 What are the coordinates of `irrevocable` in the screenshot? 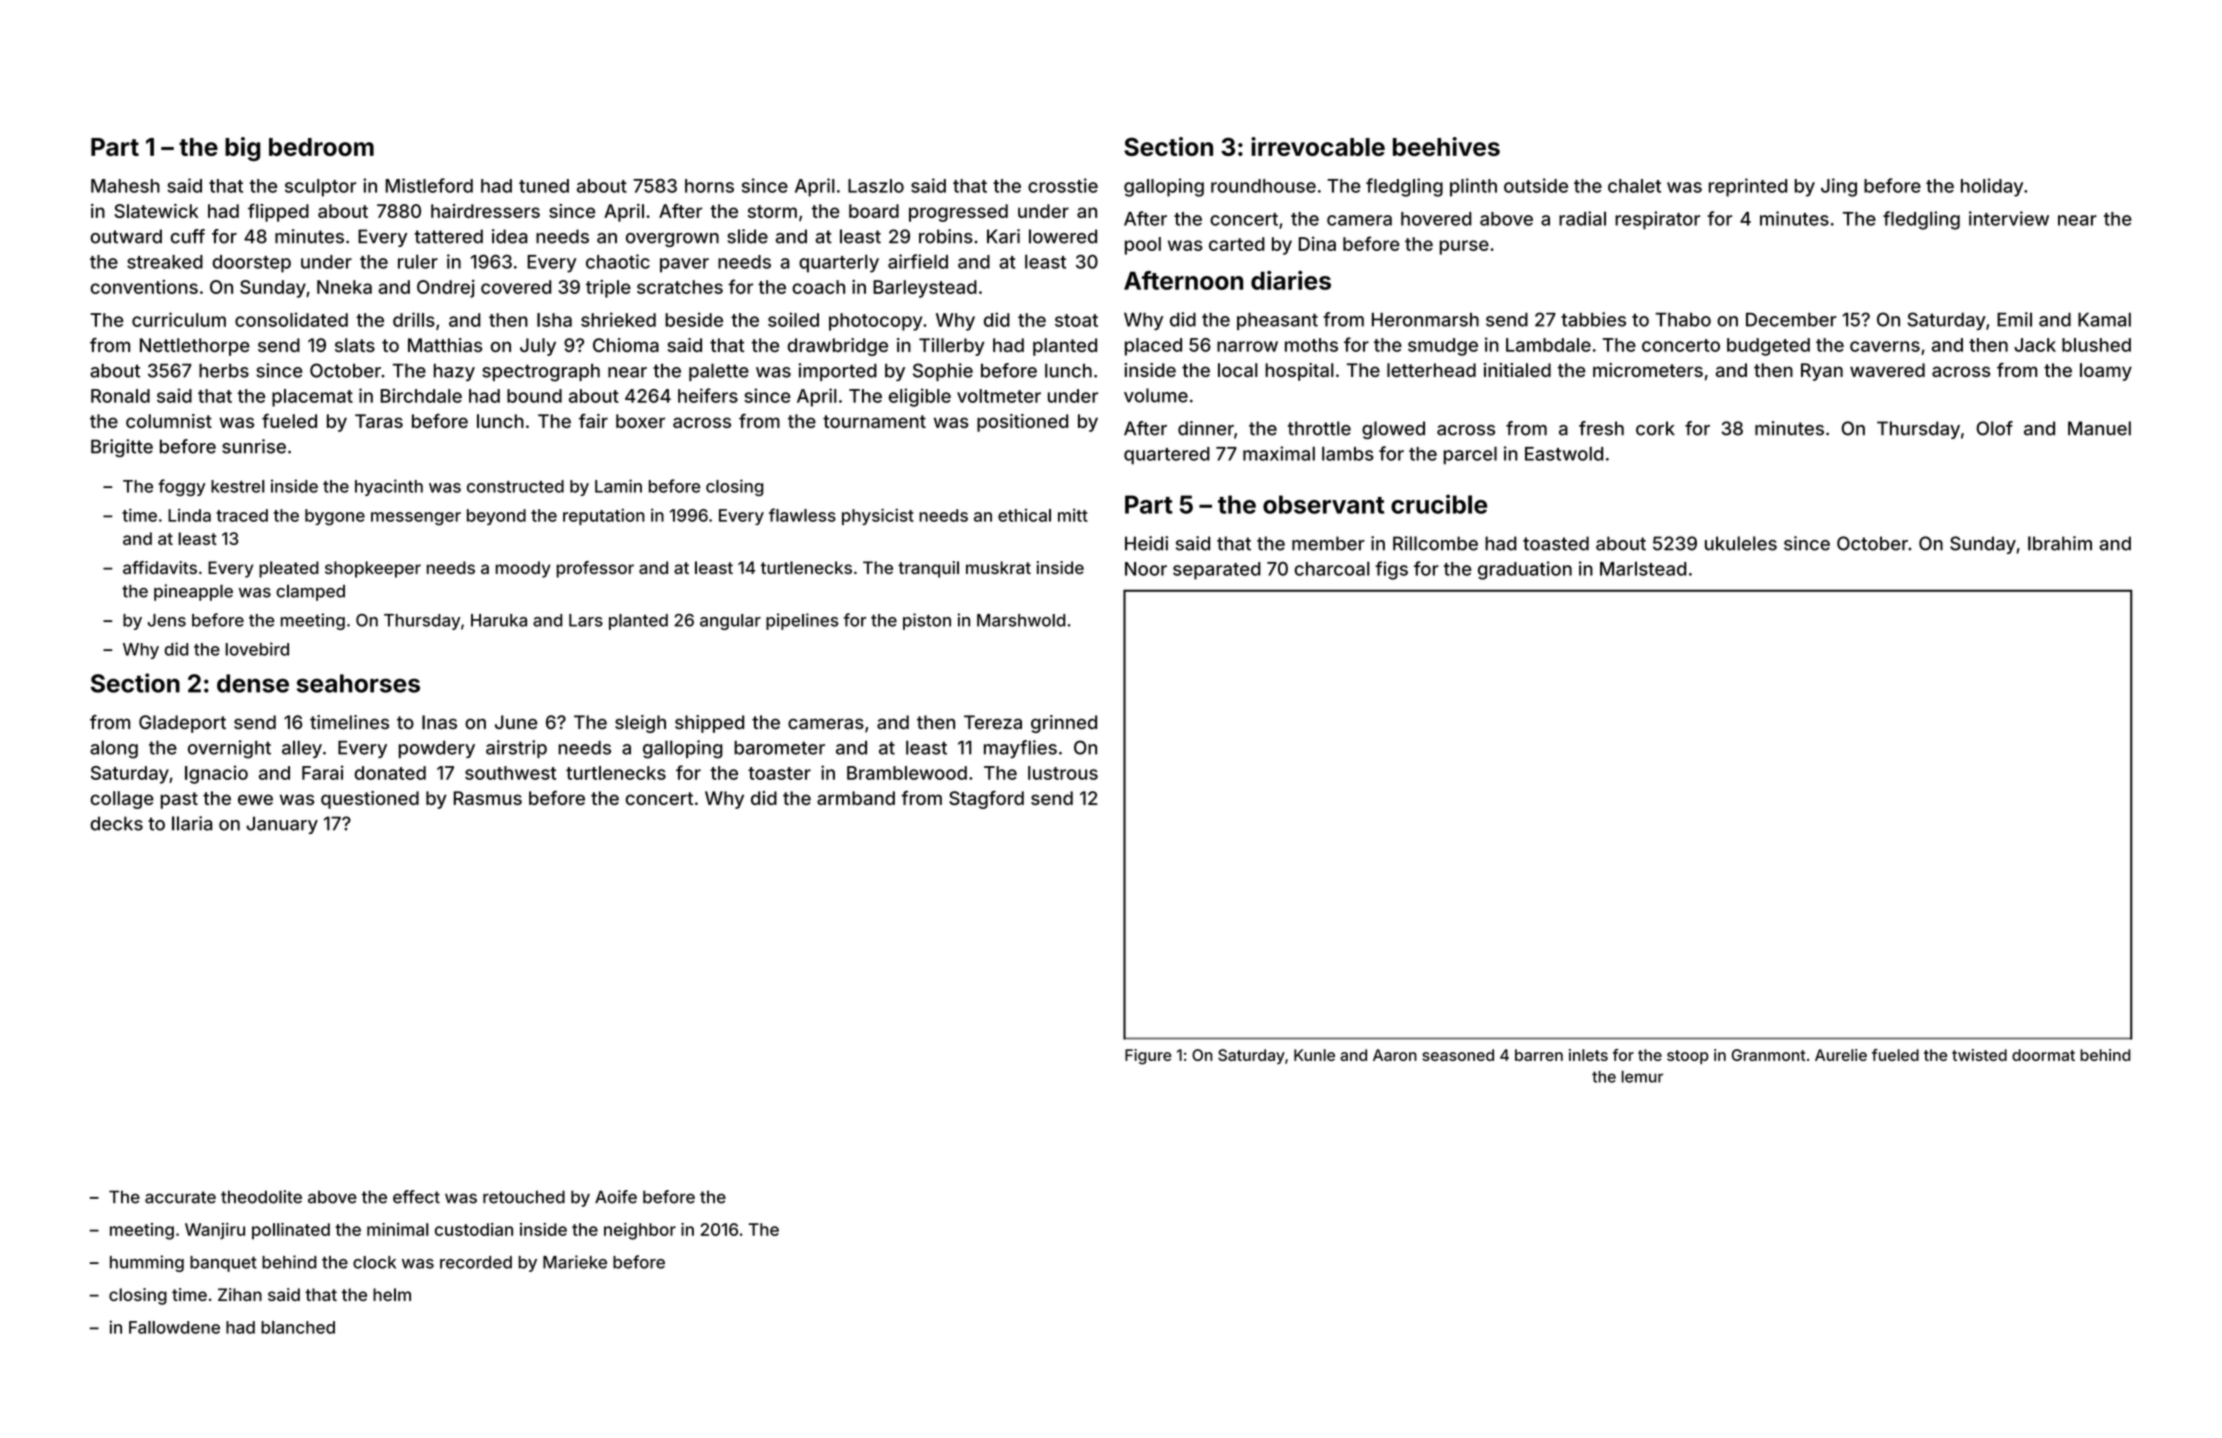 It's located at (1318, 146).
